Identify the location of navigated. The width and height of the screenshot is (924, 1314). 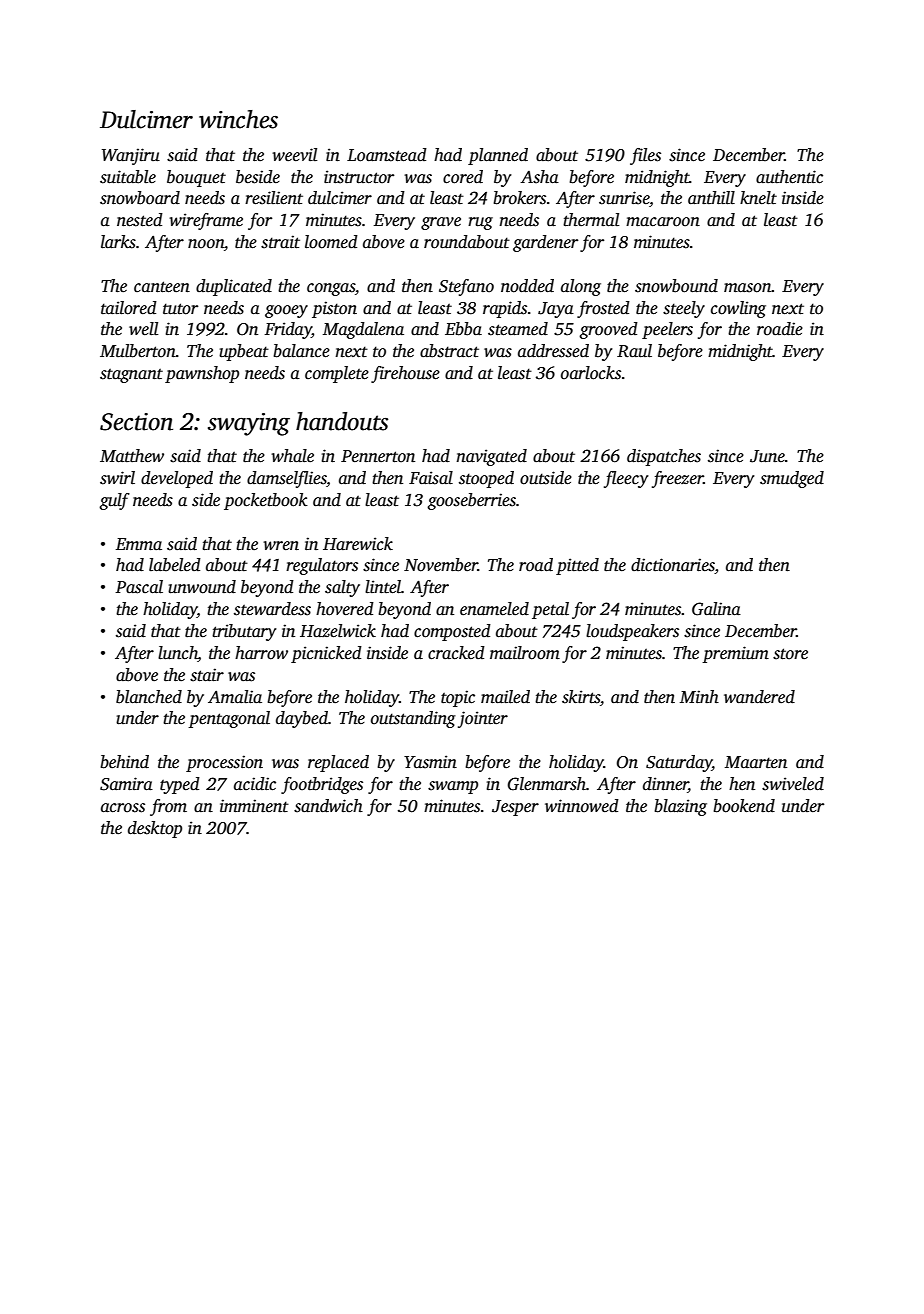
(491, 457).
